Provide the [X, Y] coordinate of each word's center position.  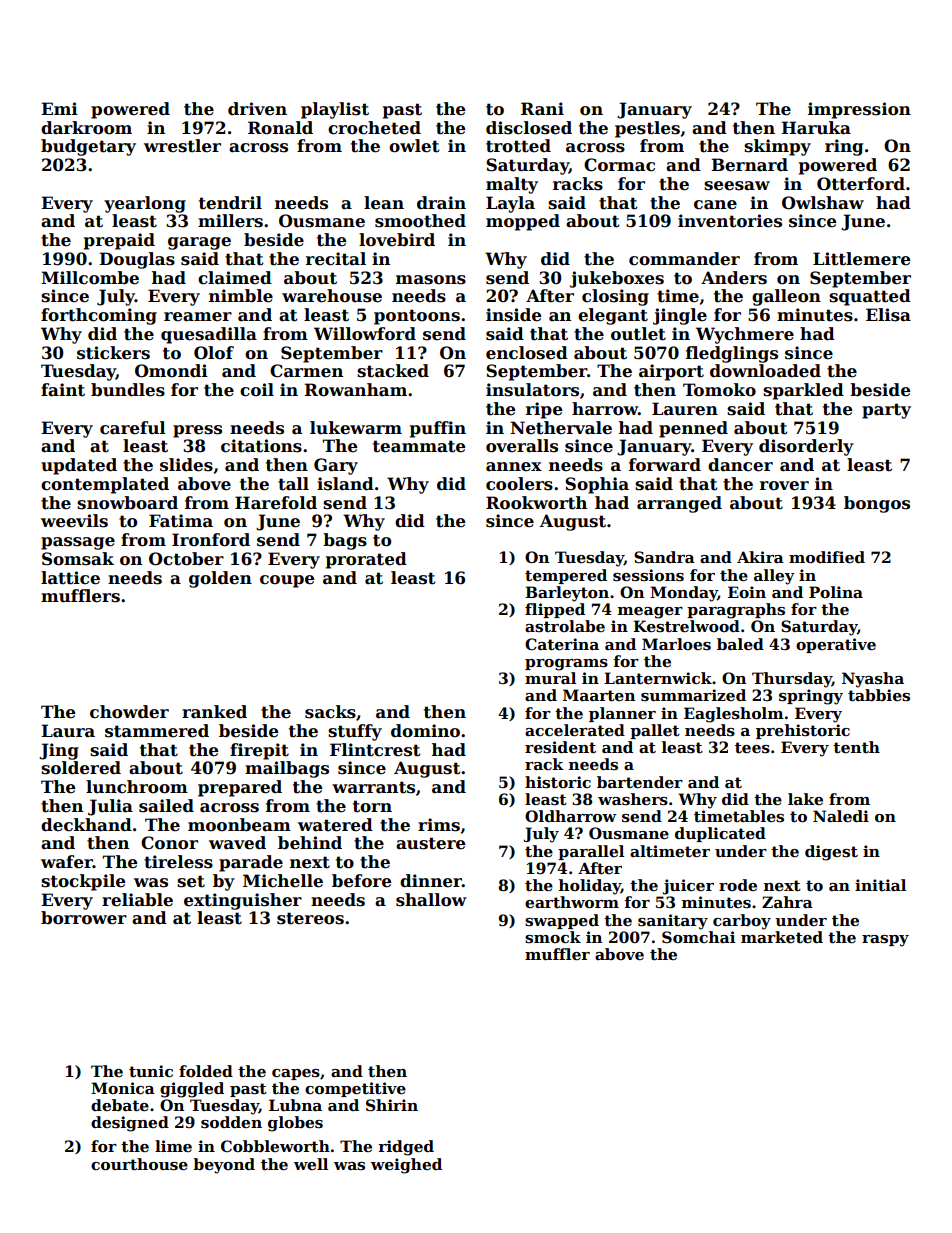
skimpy [777, 147]
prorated [366, 560]
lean [384, 203]
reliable [137, 900]
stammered [157, 731]
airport [671, 372]
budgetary [88, 147]
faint [63, 390]
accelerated [575, 730]
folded [206, 1071]
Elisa [888, 315]
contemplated [105, 485]
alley [774, 577]
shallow [431, 900]
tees [752, 747]
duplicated [720, 834]
